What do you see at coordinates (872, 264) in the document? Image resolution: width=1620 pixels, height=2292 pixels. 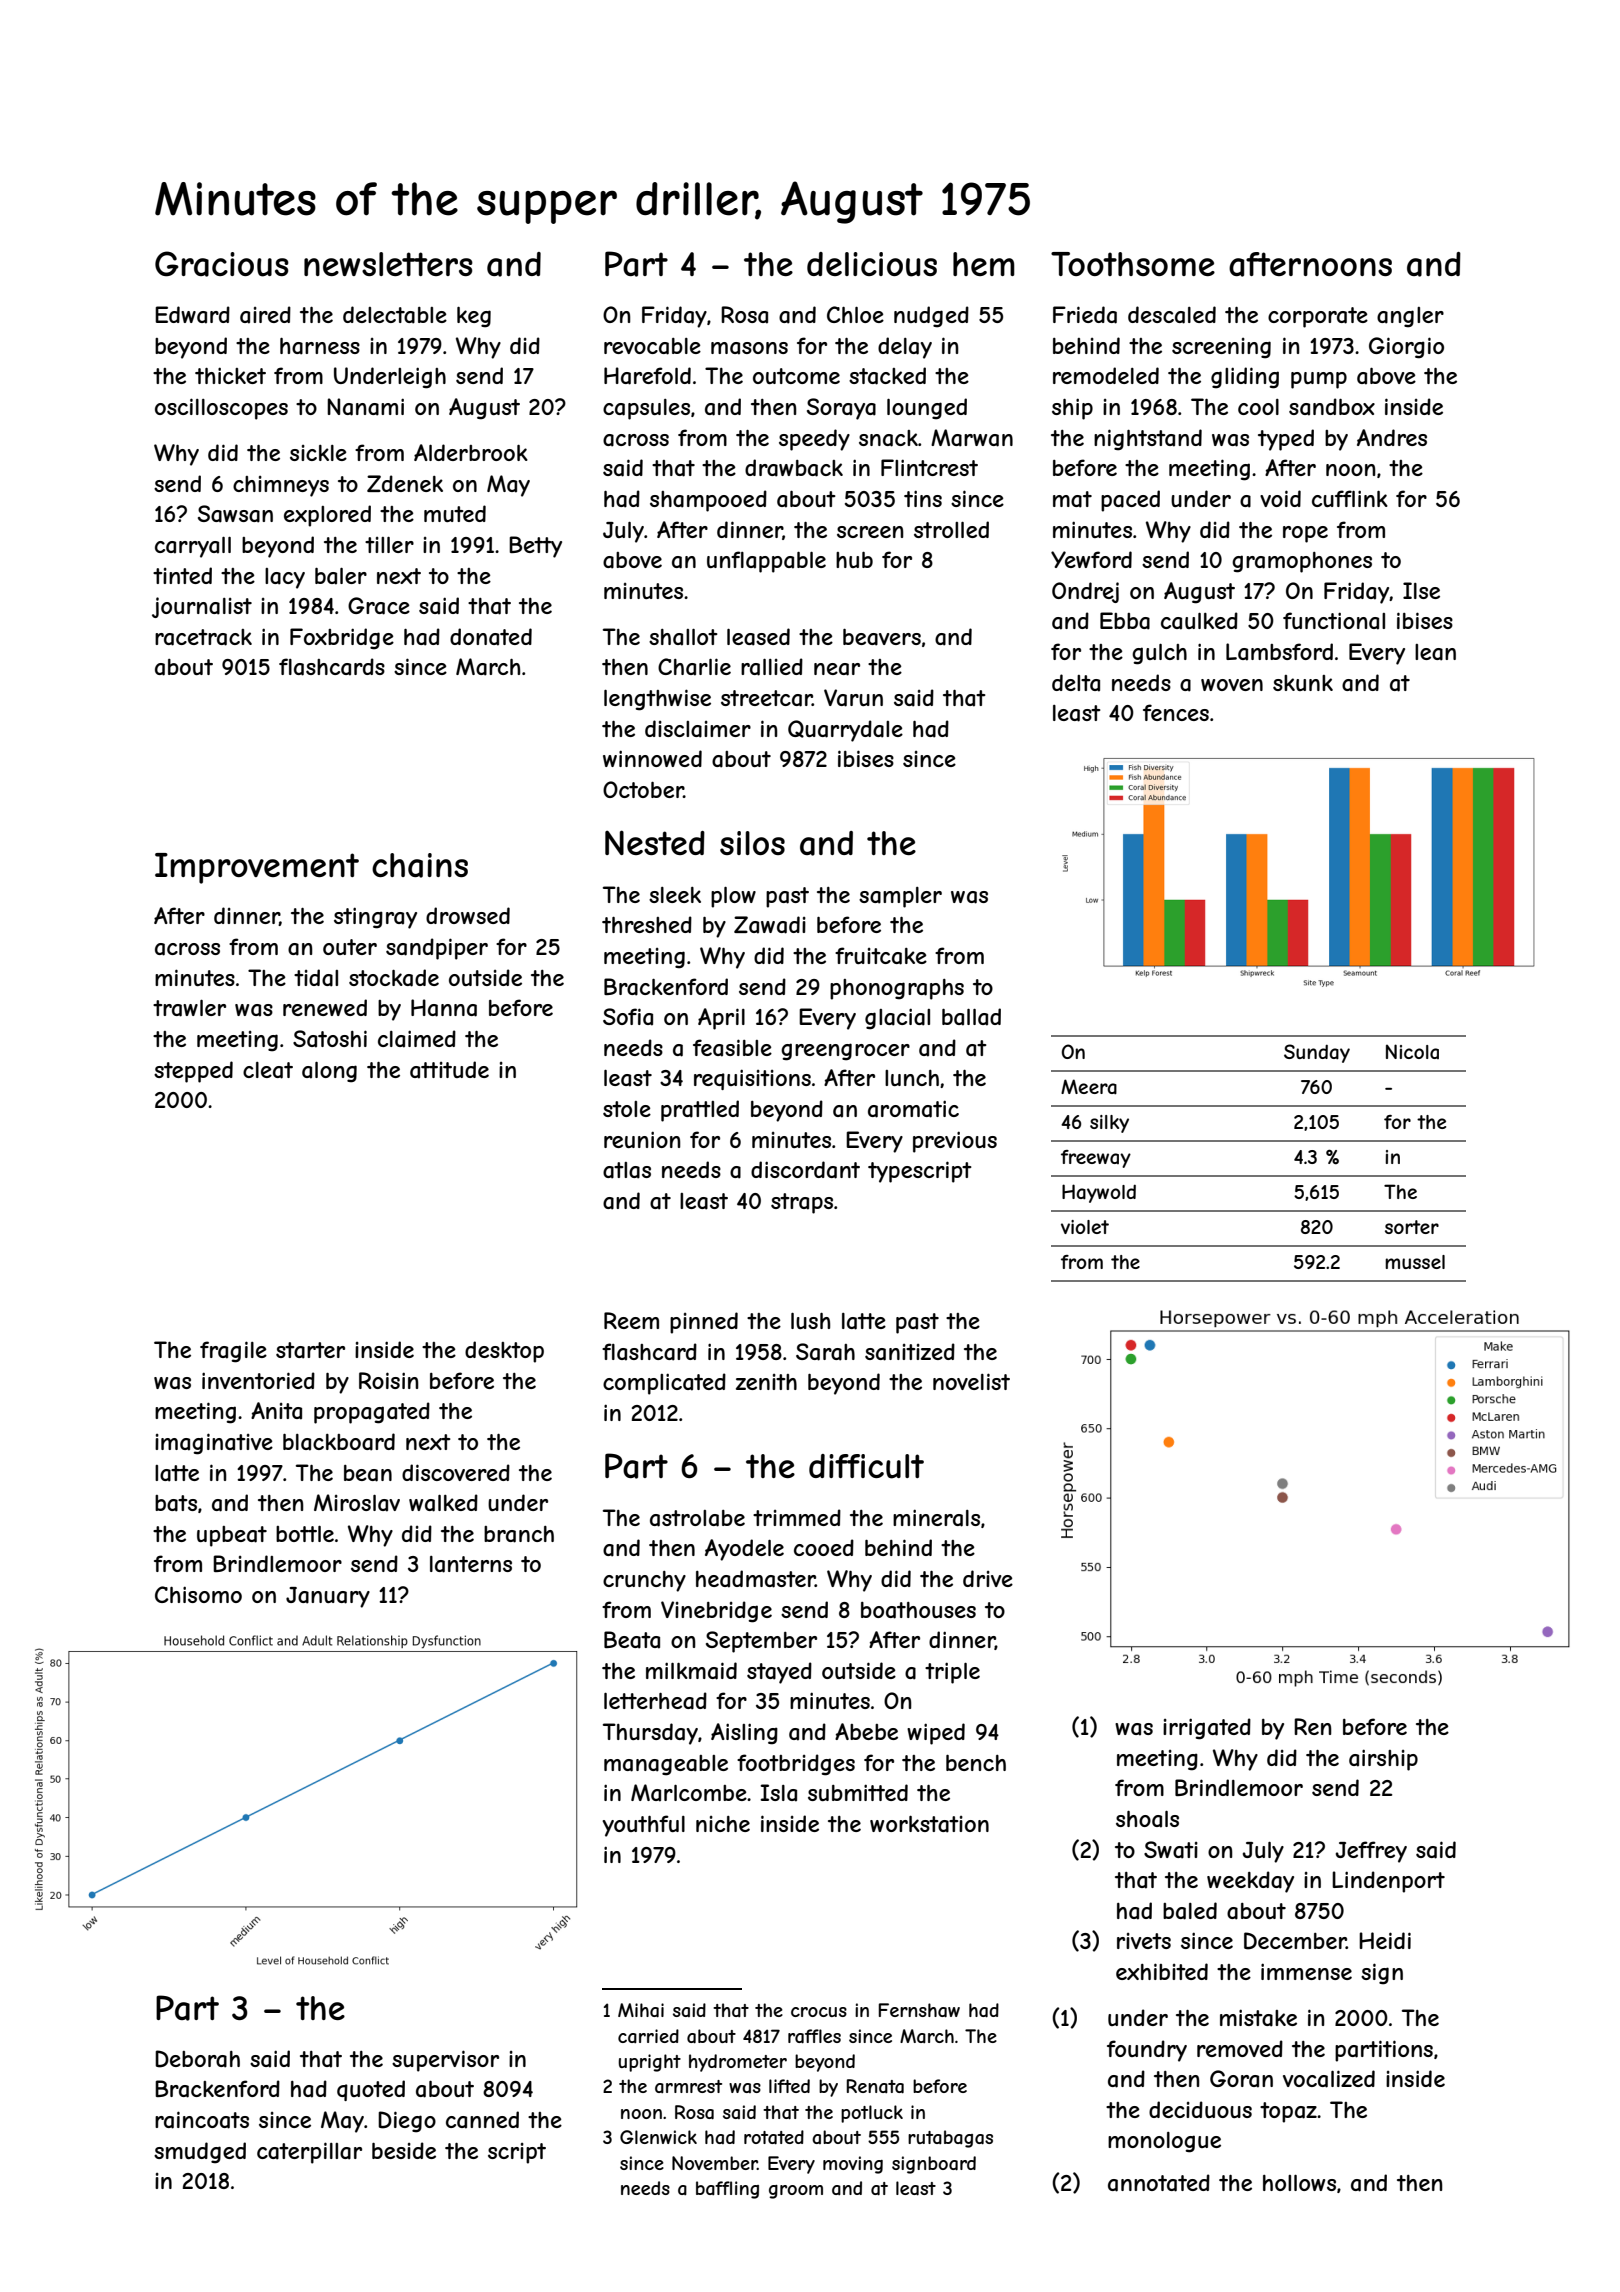 I see `delicious` at bounding box center [872, 264].
